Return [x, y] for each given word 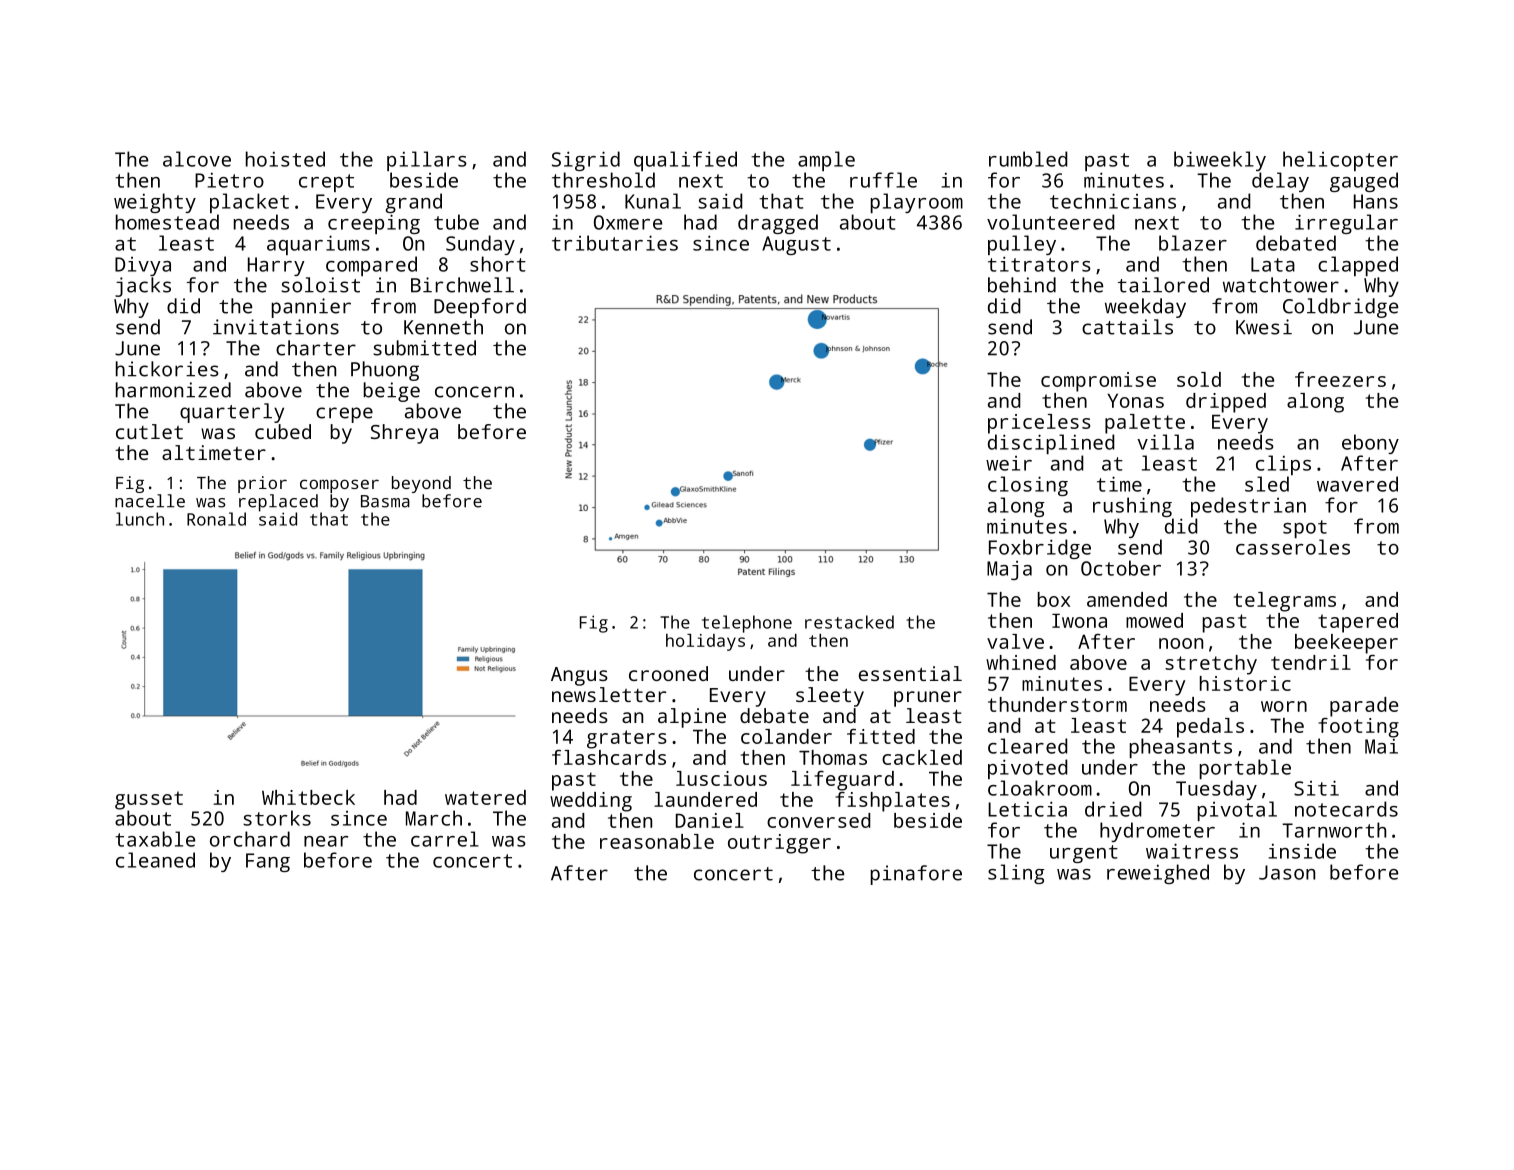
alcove [197, 159]
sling [1016, 874]
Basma [385, 501]
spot [1305, 529]
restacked [849, 622]
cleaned [155, 860]
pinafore [916, 875]
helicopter [1340, 161]
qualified [685, 161]
